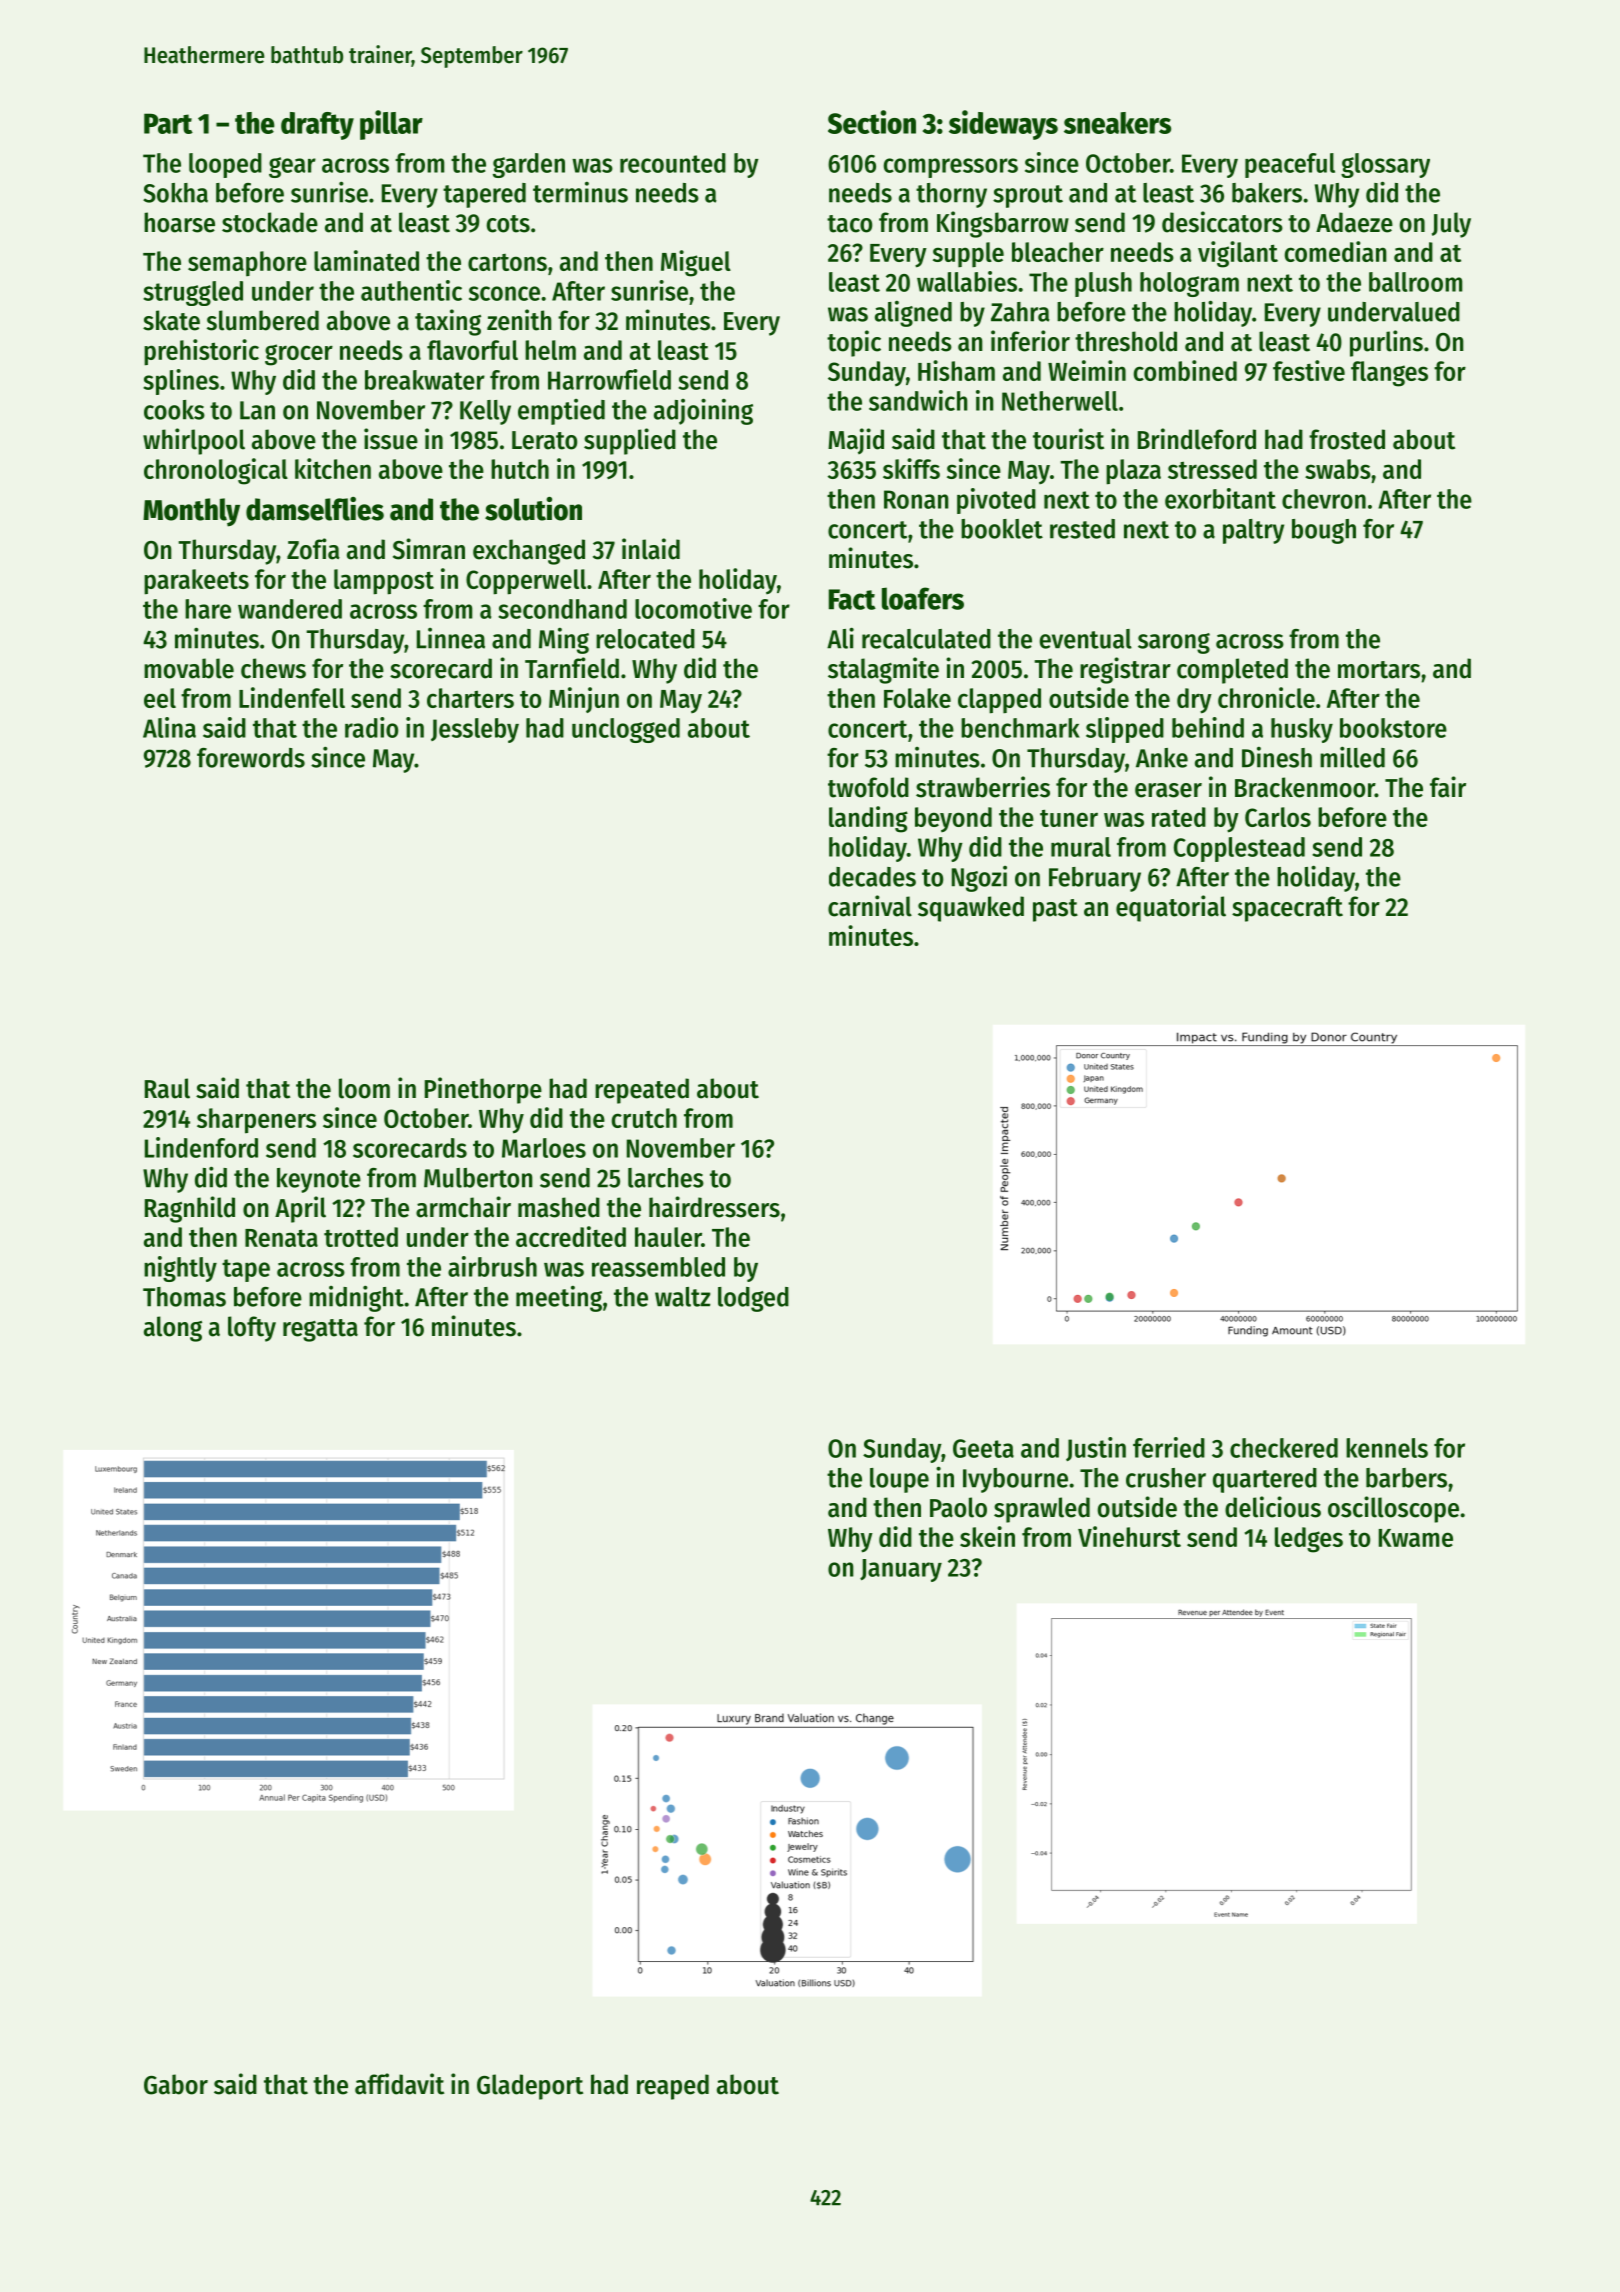 Image resolution: width=1620 pixels, height=2292 pixels. What do you see at coordinates (208, 609) in the screenshot?
I see `hare` at bounding box center [208, 609].
